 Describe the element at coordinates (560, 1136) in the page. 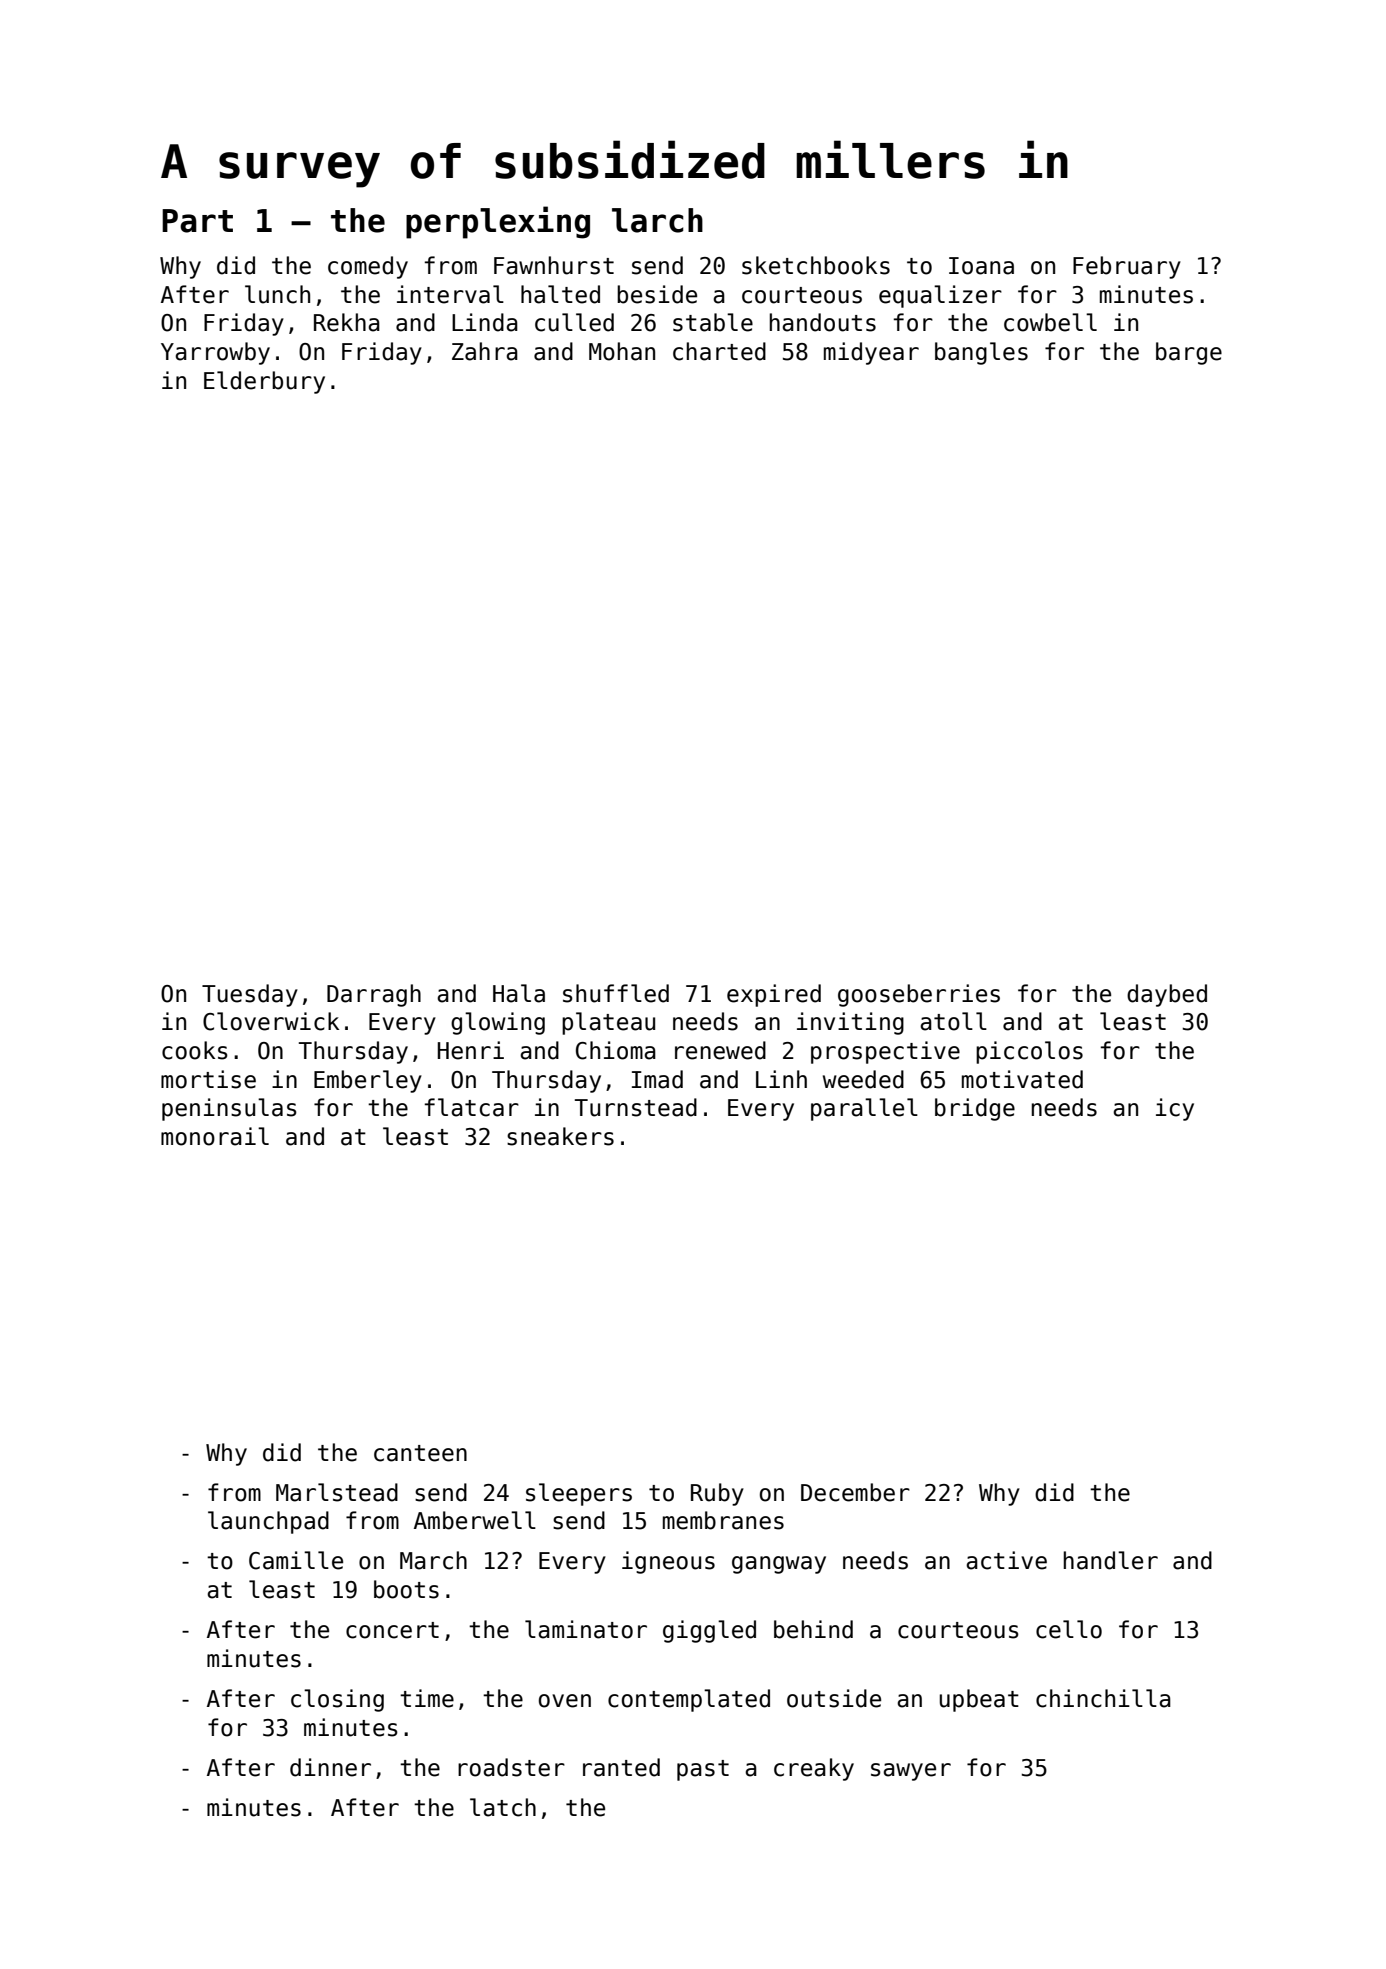

I see `sneakers` at that location.
